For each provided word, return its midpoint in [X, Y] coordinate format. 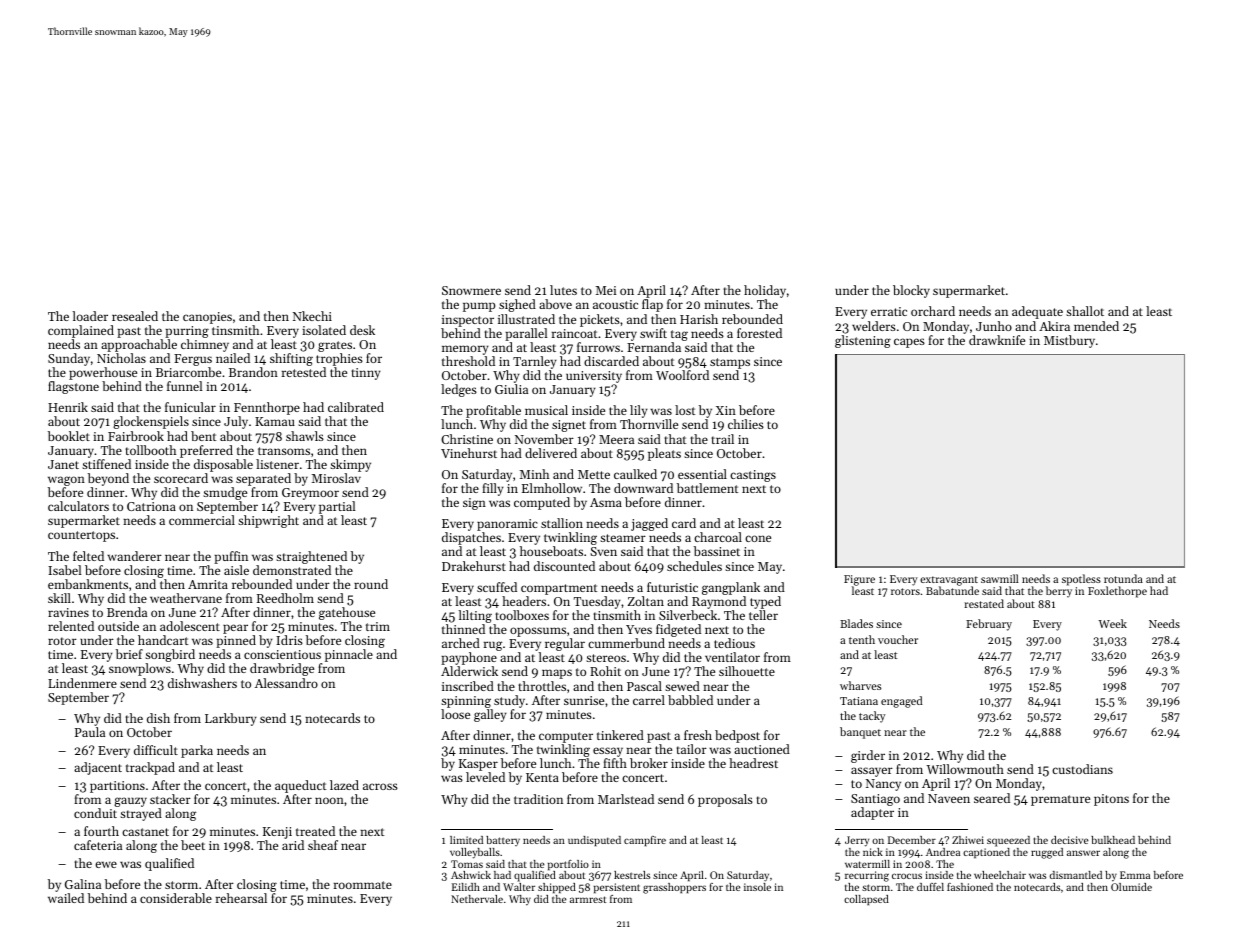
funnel [185, 386]
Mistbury [1069, 341]
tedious [734, 643]
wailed [66, 898]
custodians [1082, 769]
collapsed [866, 900]
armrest [588, 899]
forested [759, 333]
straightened [311, 557]
